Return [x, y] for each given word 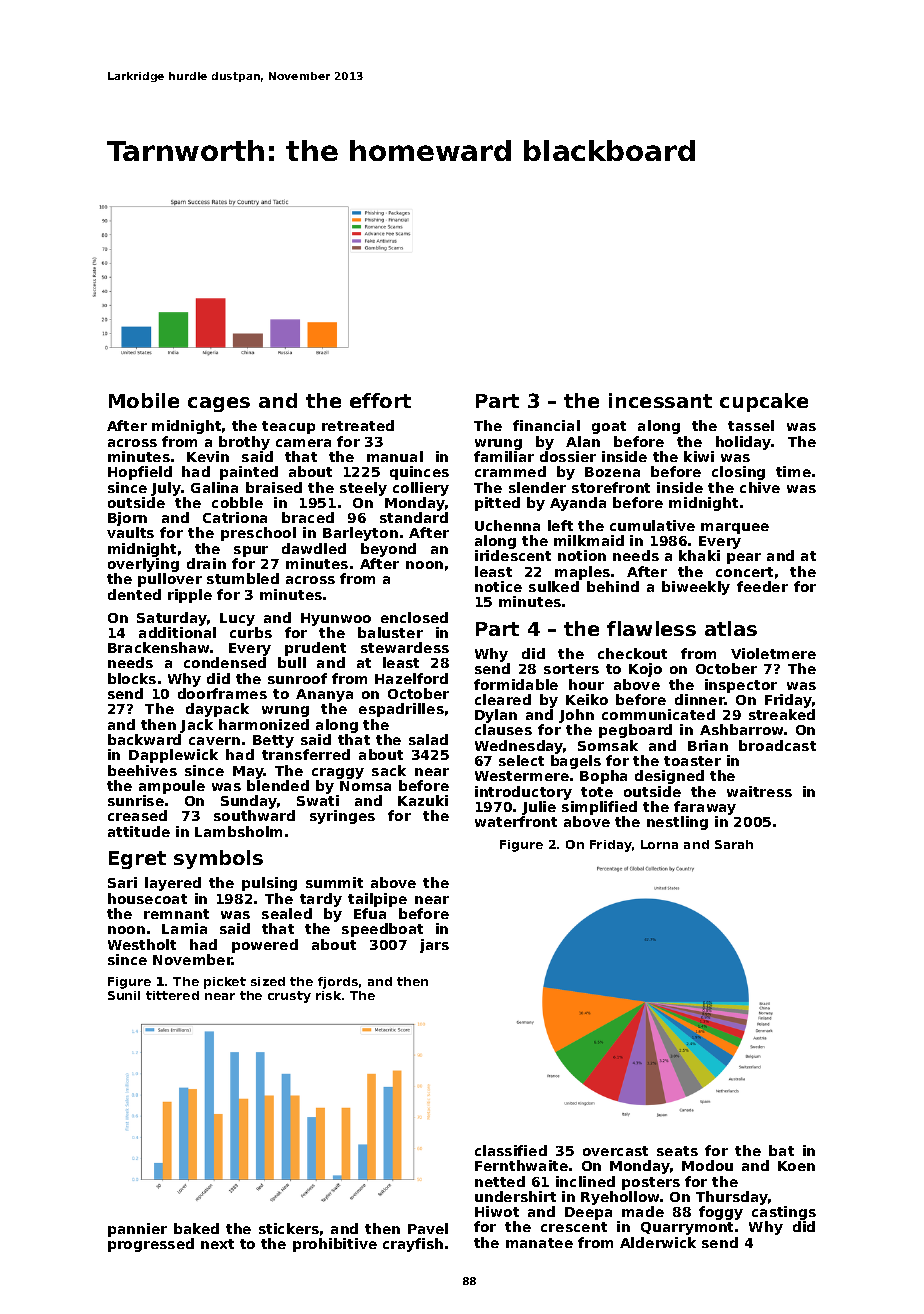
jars [434, 946]
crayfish [413, 1245]
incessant [660, 400]
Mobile [144, 400]
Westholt [142, 944]
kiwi [699, 456]
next [217, 1244]
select [521, 760]
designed [669, 777]
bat [781, 1150]
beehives [142, 770]
